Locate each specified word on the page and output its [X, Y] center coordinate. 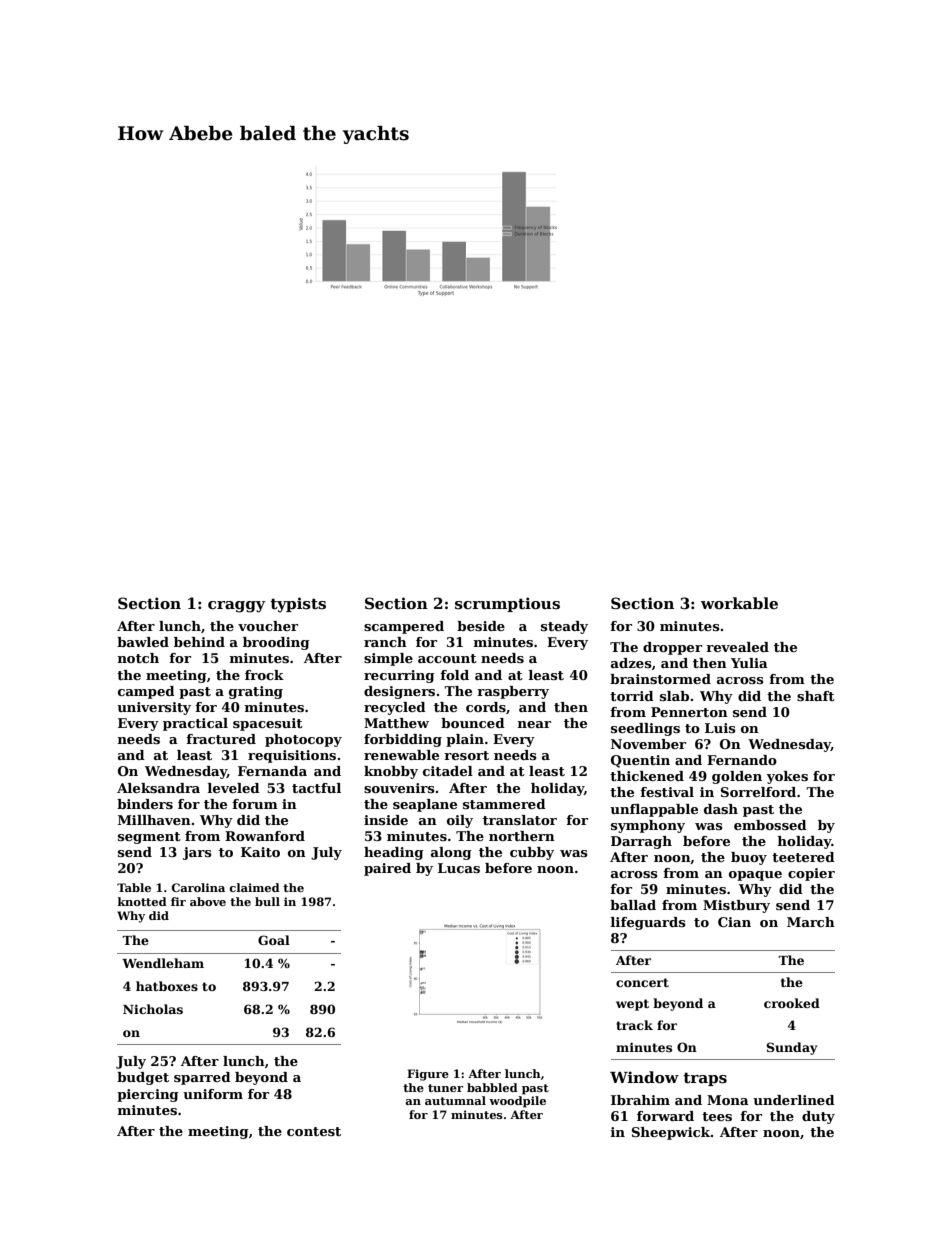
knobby [391, 772]
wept [632, 1005]
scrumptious [507, 604]
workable [739, 603]
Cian [734, 922]
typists [298, 605]
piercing [148, 1095]
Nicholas [153, 1009]
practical [195, 724]
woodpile [517, 1102]
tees [717, 1116]
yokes [787, 777]
